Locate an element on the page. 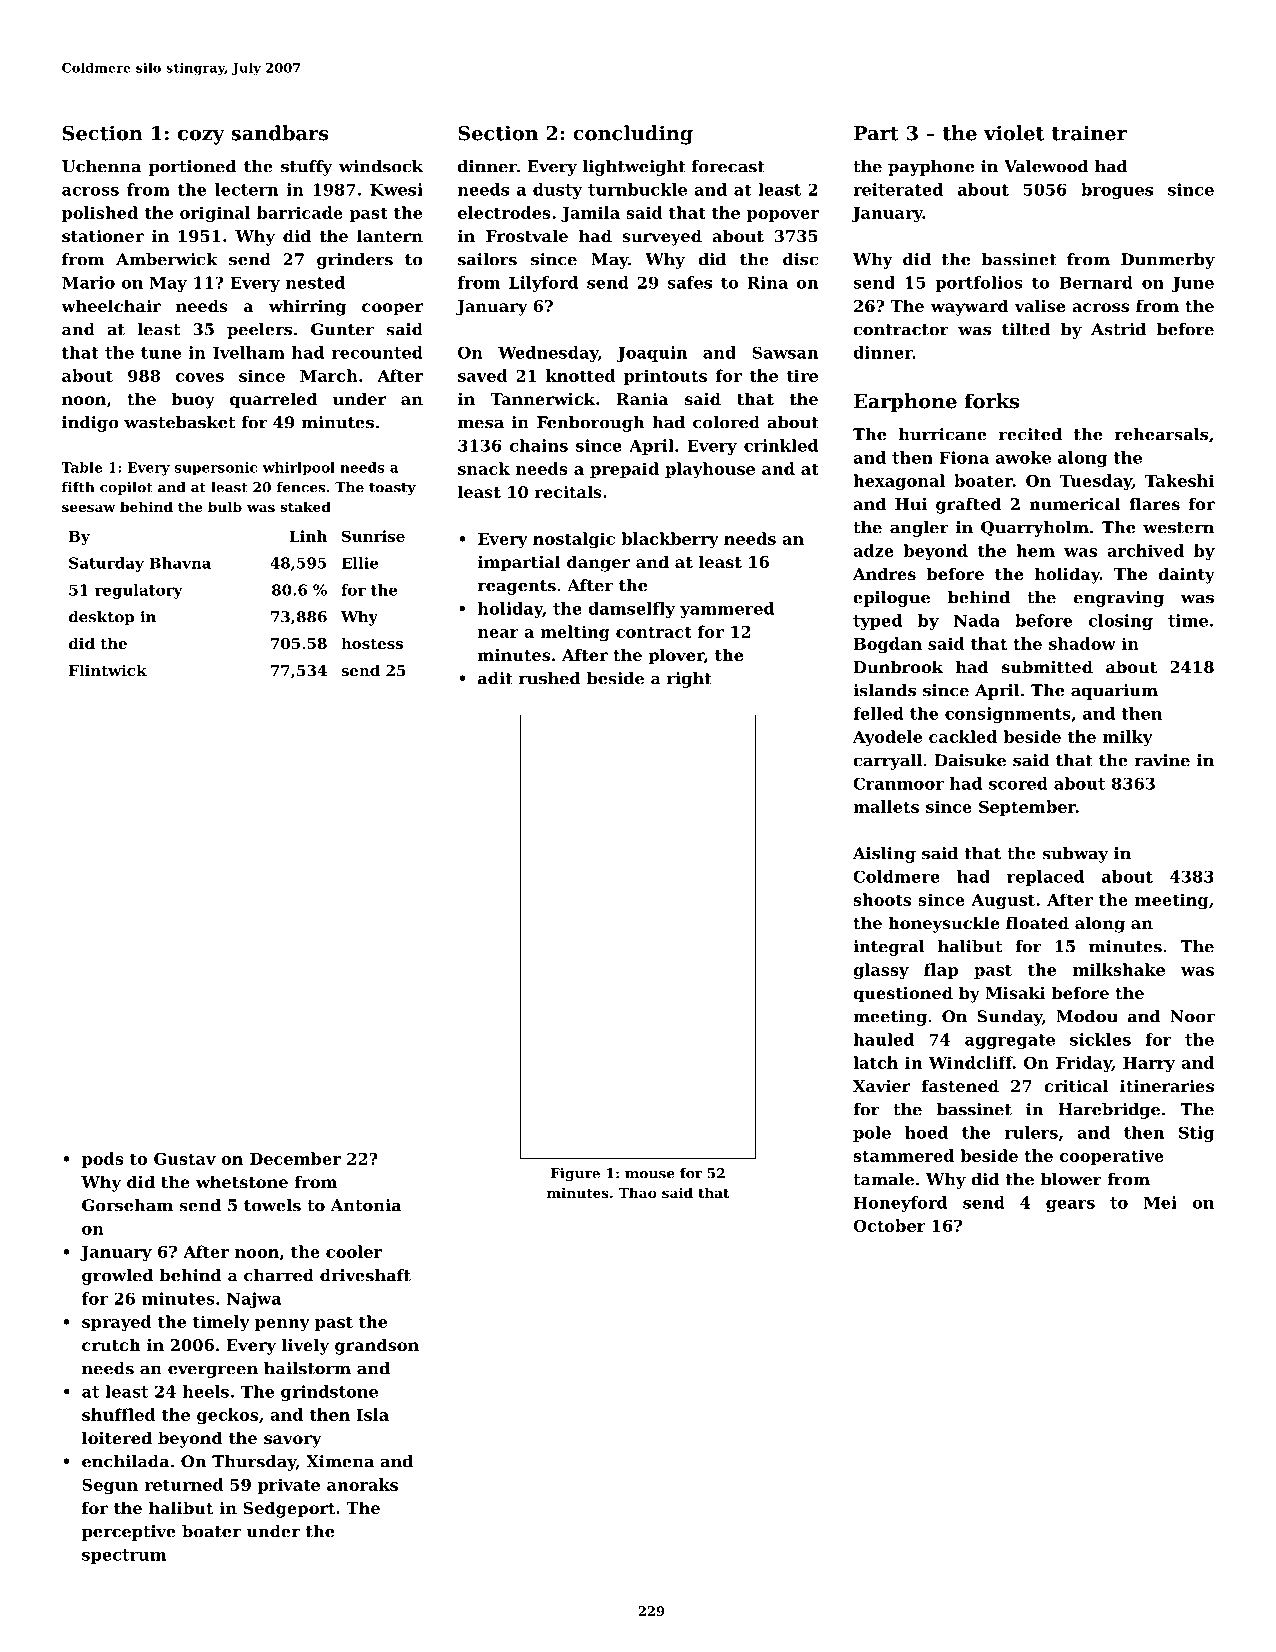 The width and height of the image is (1276, 1652). Harebridge is located at coordinates (1109, 1111).
